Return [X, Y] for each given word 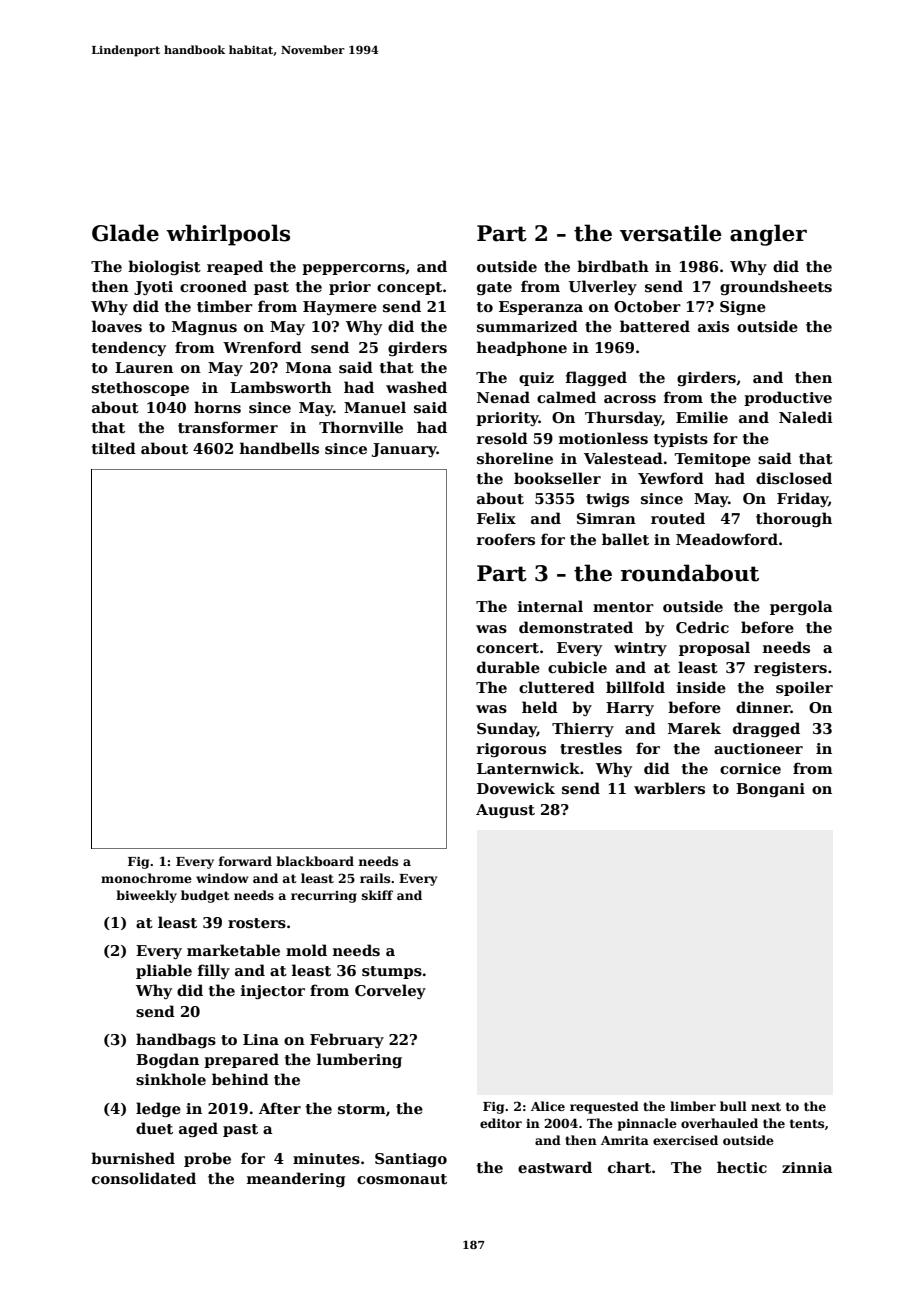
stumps [392, 972]
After [280, 1108]
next [766, 1106]
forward [245, 861]
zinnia [807, 1167]
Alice [548, 1106]
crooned [213, 286]
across [630, 399]
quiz [536, 379]
